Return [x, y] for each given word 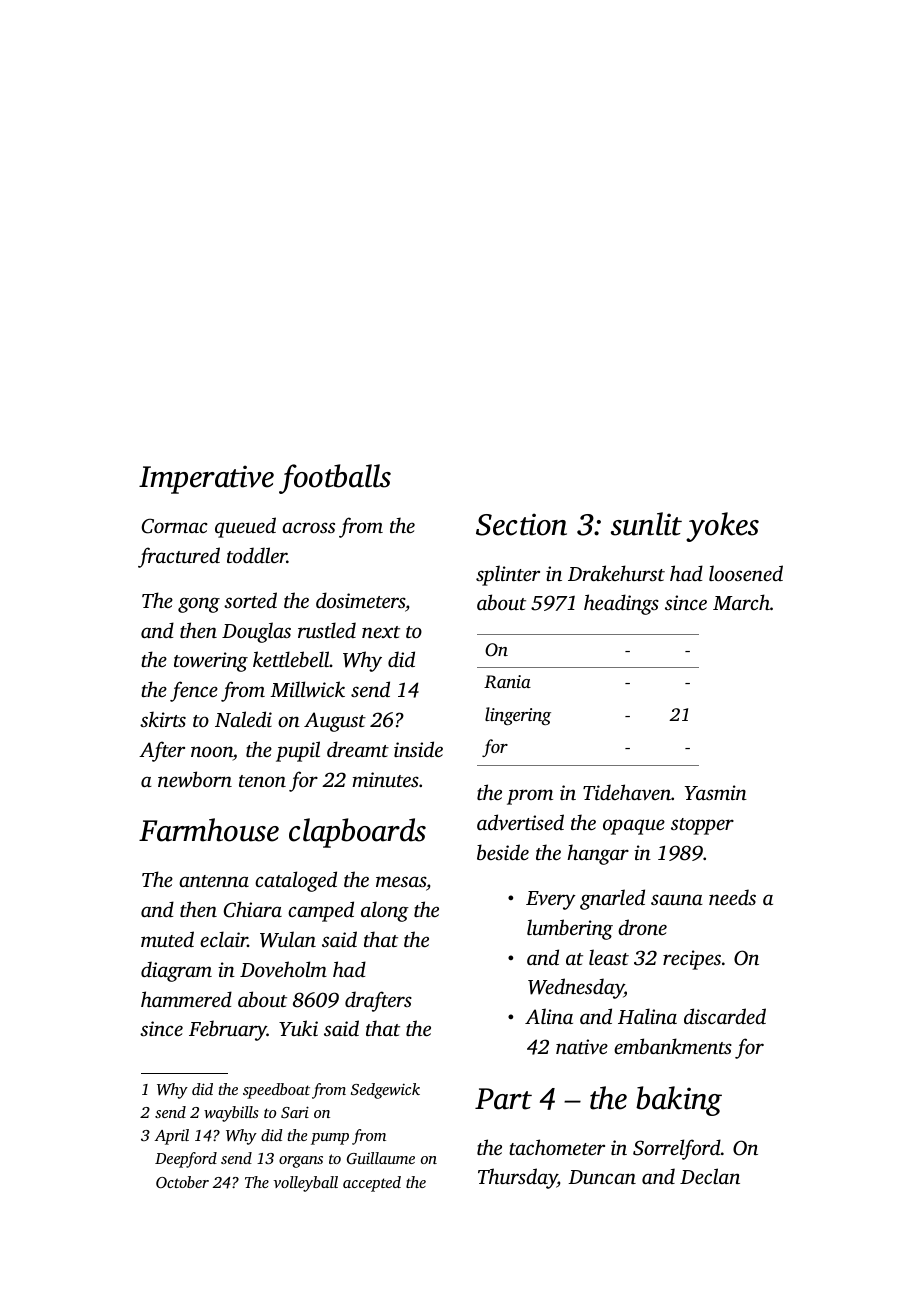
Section [521, 524]
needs [732, 897]
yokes [722, 527]
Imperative [206, 479]
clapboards [357, 833]
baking [679, 1101]
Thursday [517, 1178]
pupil [298, 751]
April [171, 1137]
